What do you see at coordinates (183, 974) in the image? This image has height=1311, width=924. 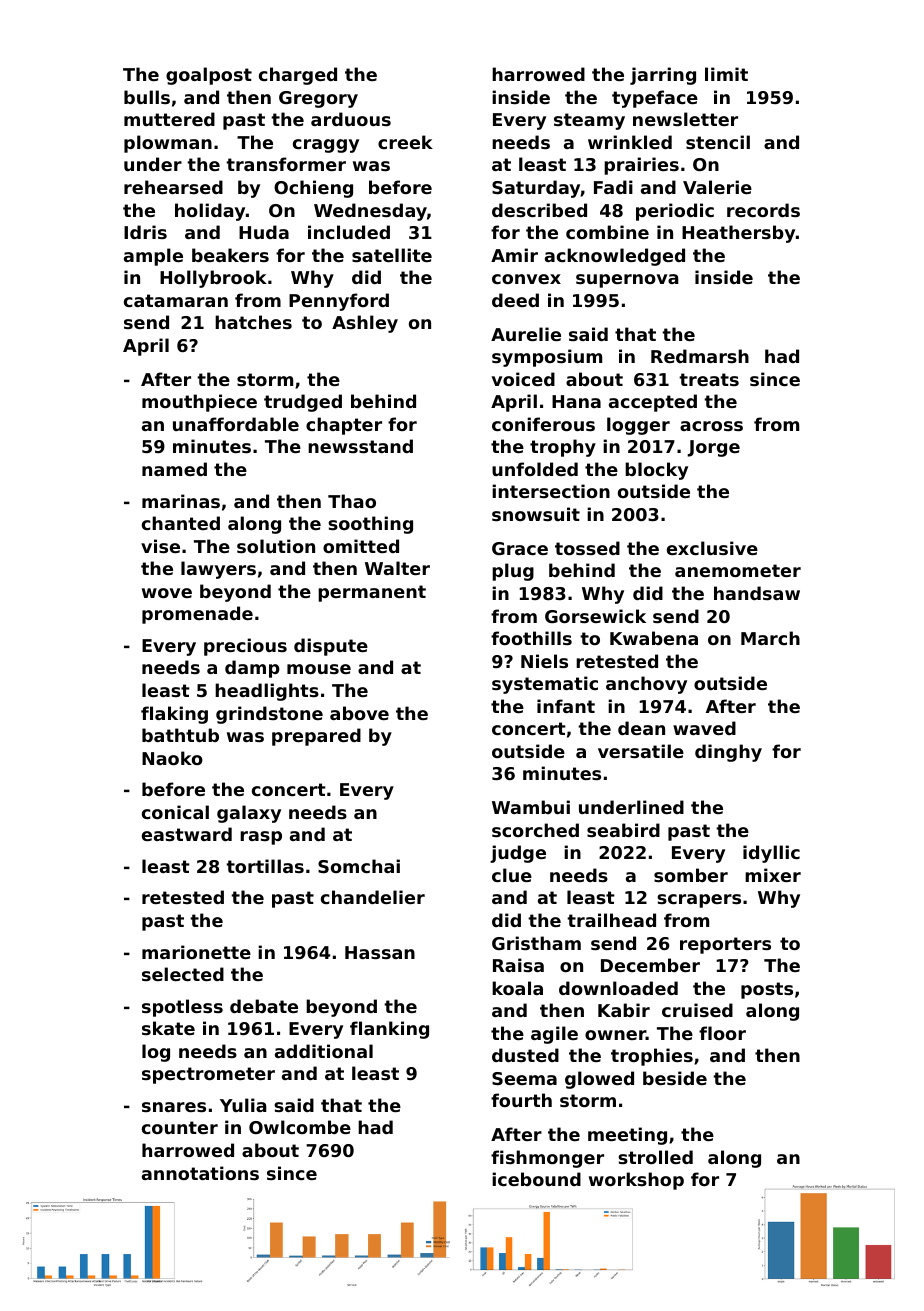 I see `selected` at bounding box center [183, 974].
